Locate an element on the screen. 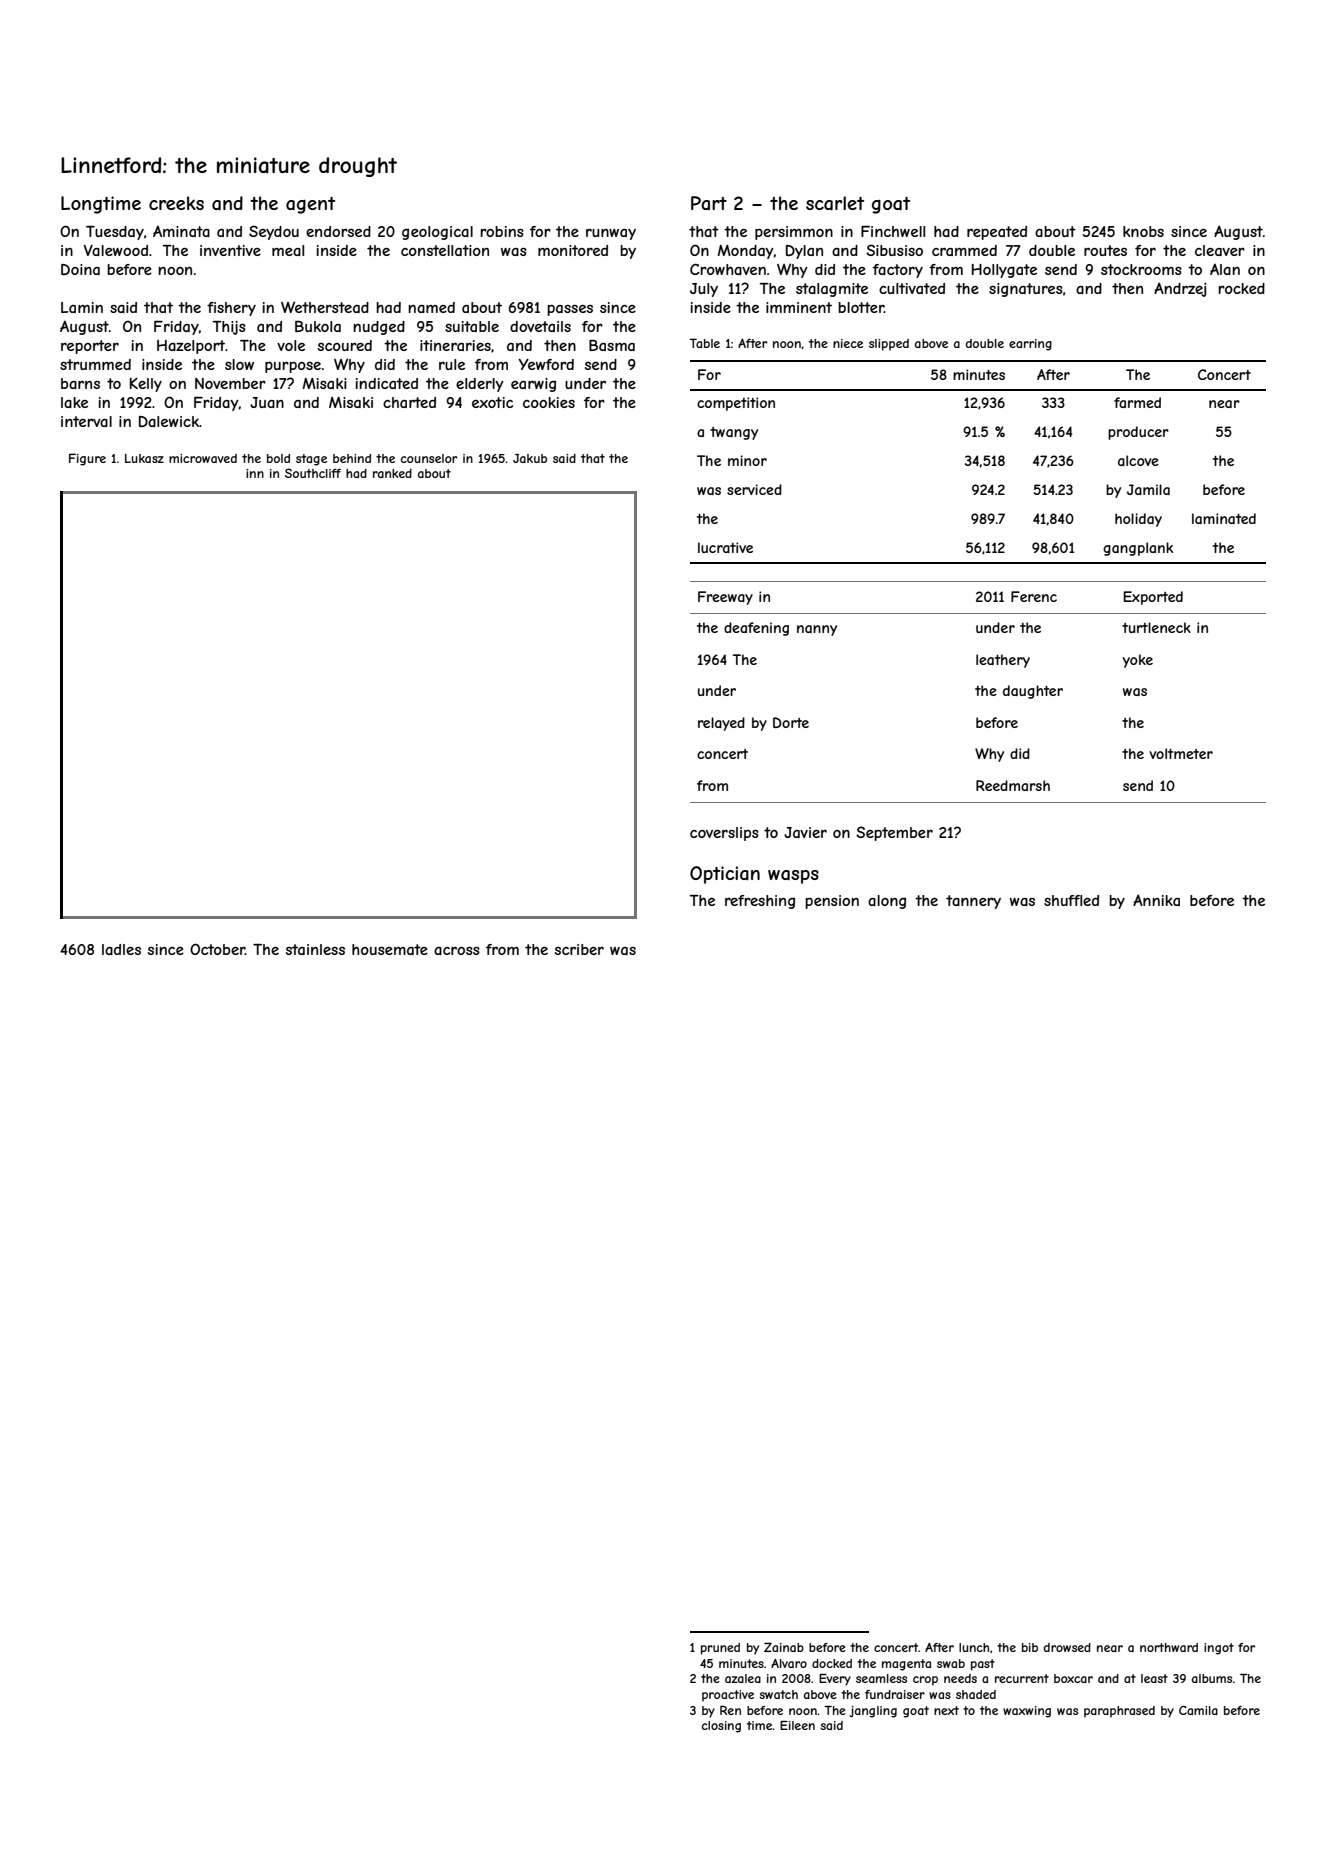  drowsed is located at coordinates (1067, 1647).
